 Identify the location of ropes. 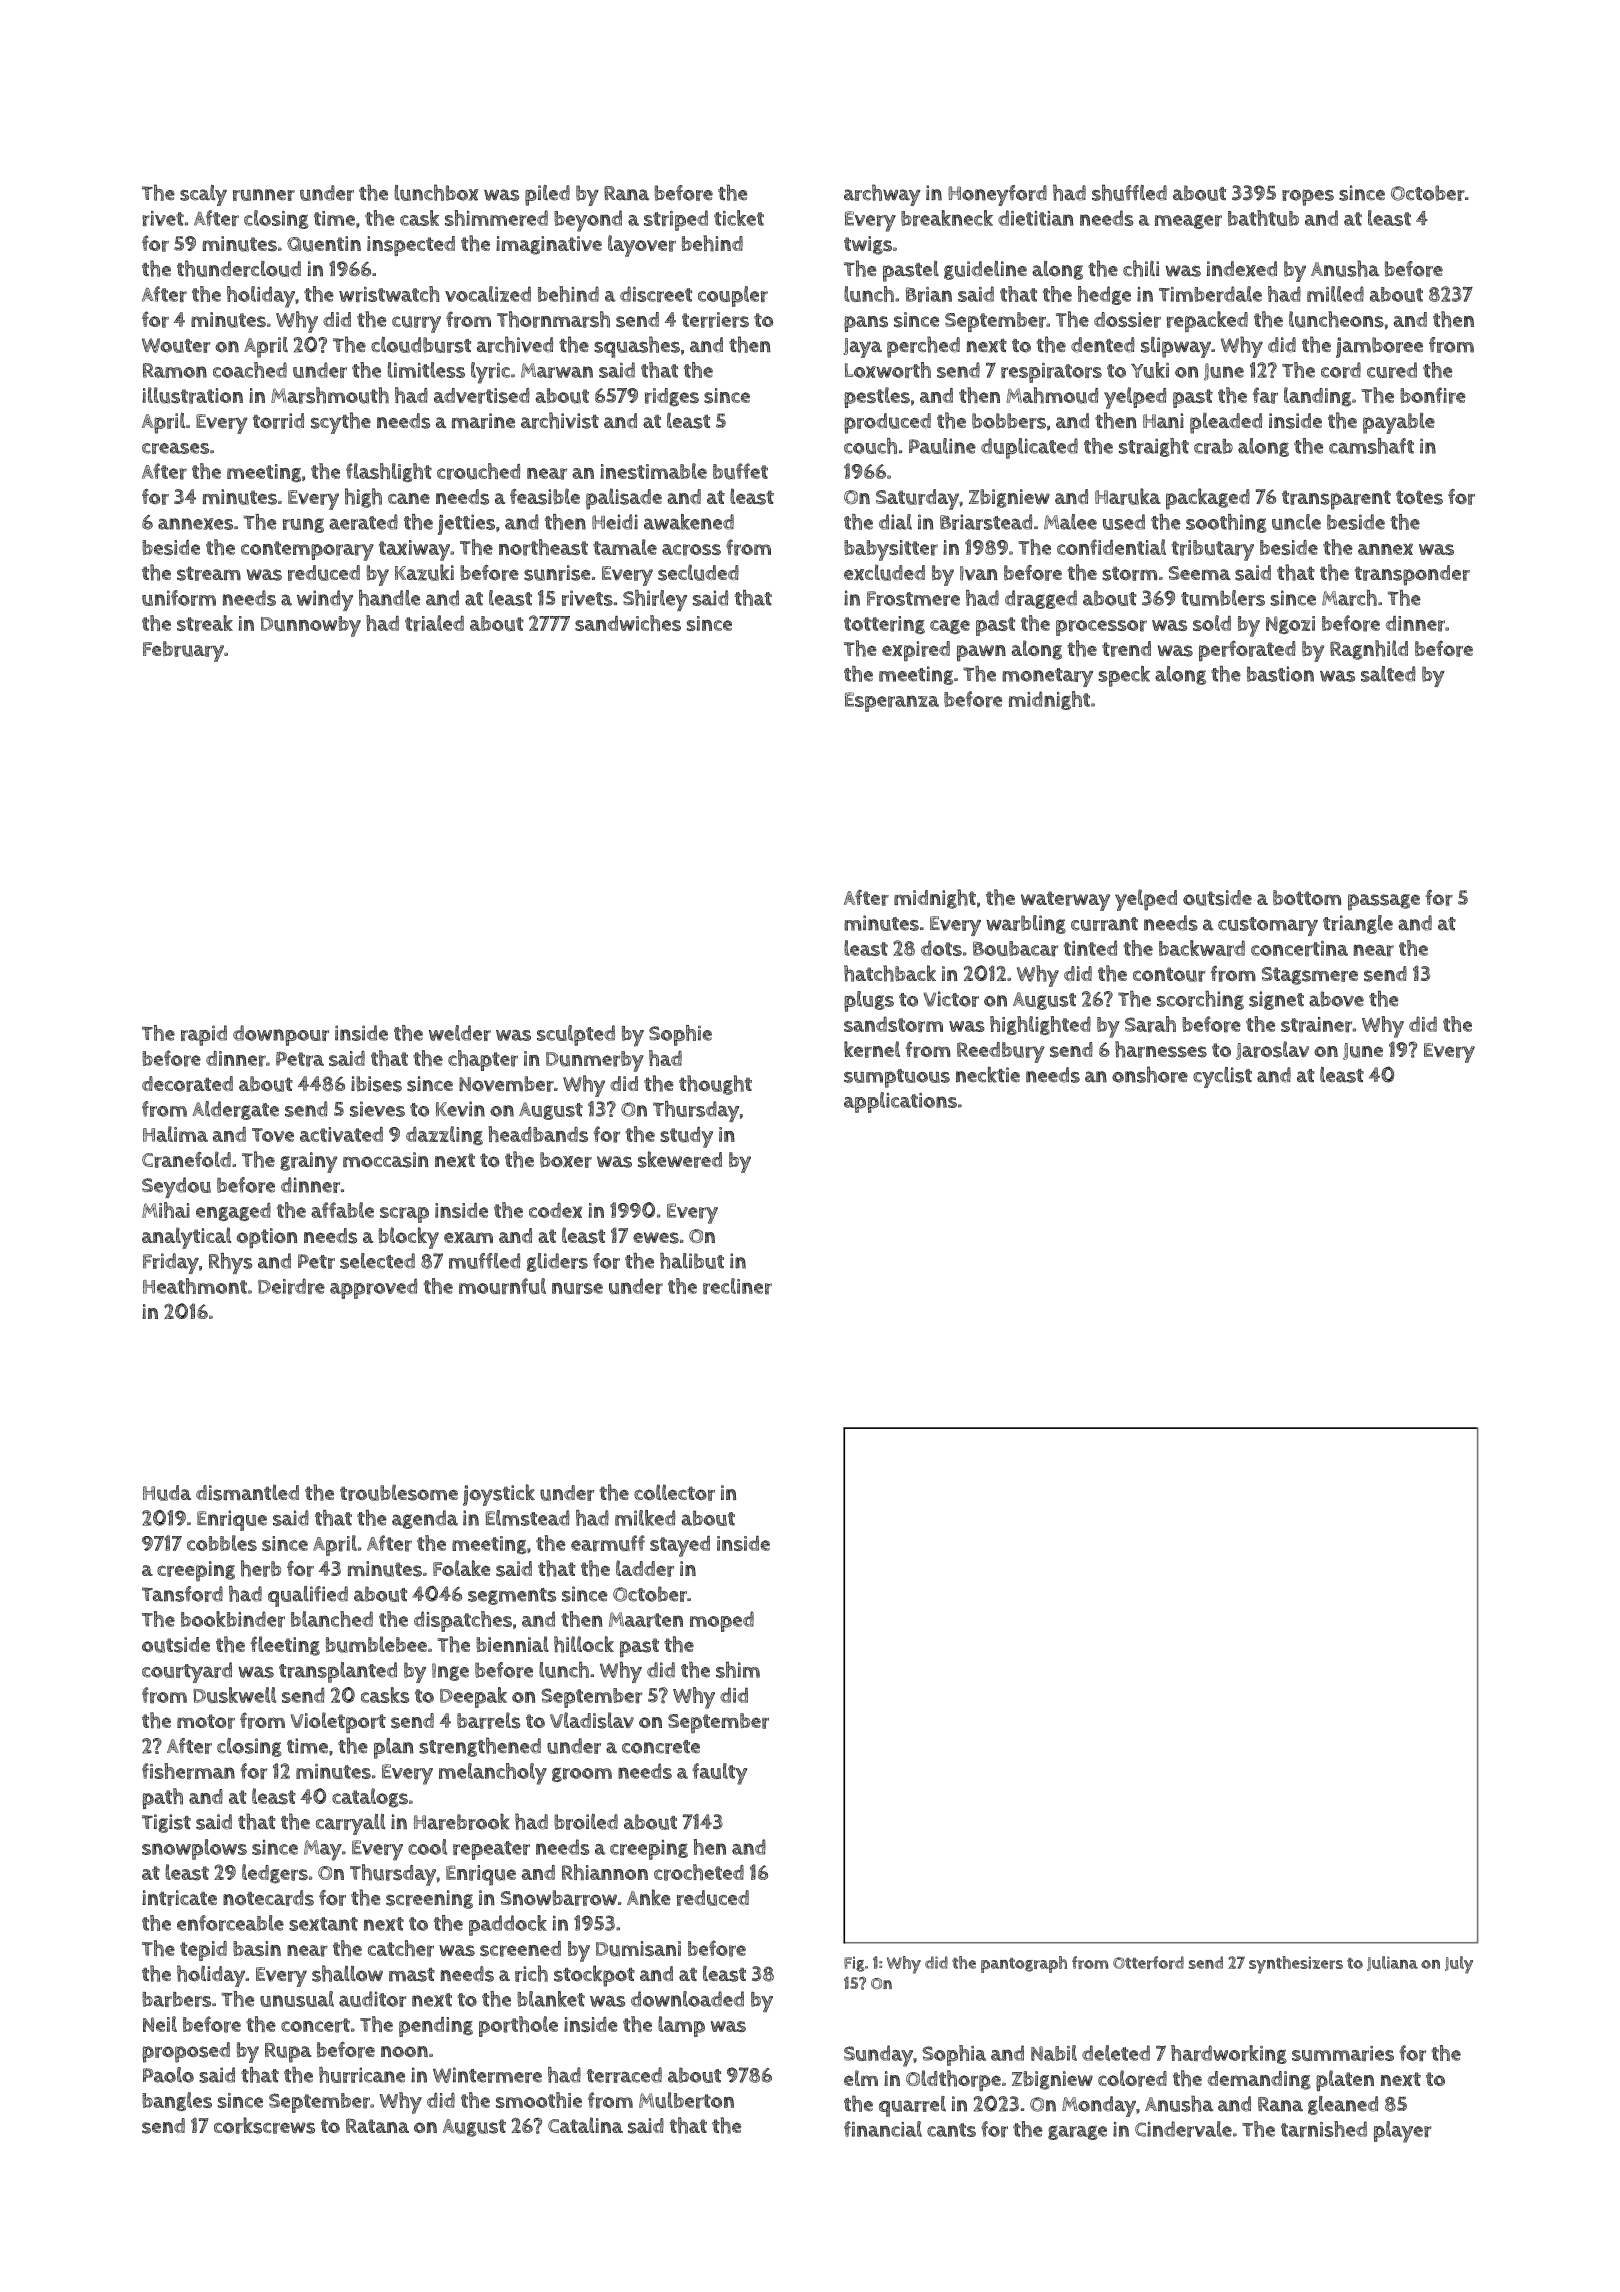
(1308, 197).
